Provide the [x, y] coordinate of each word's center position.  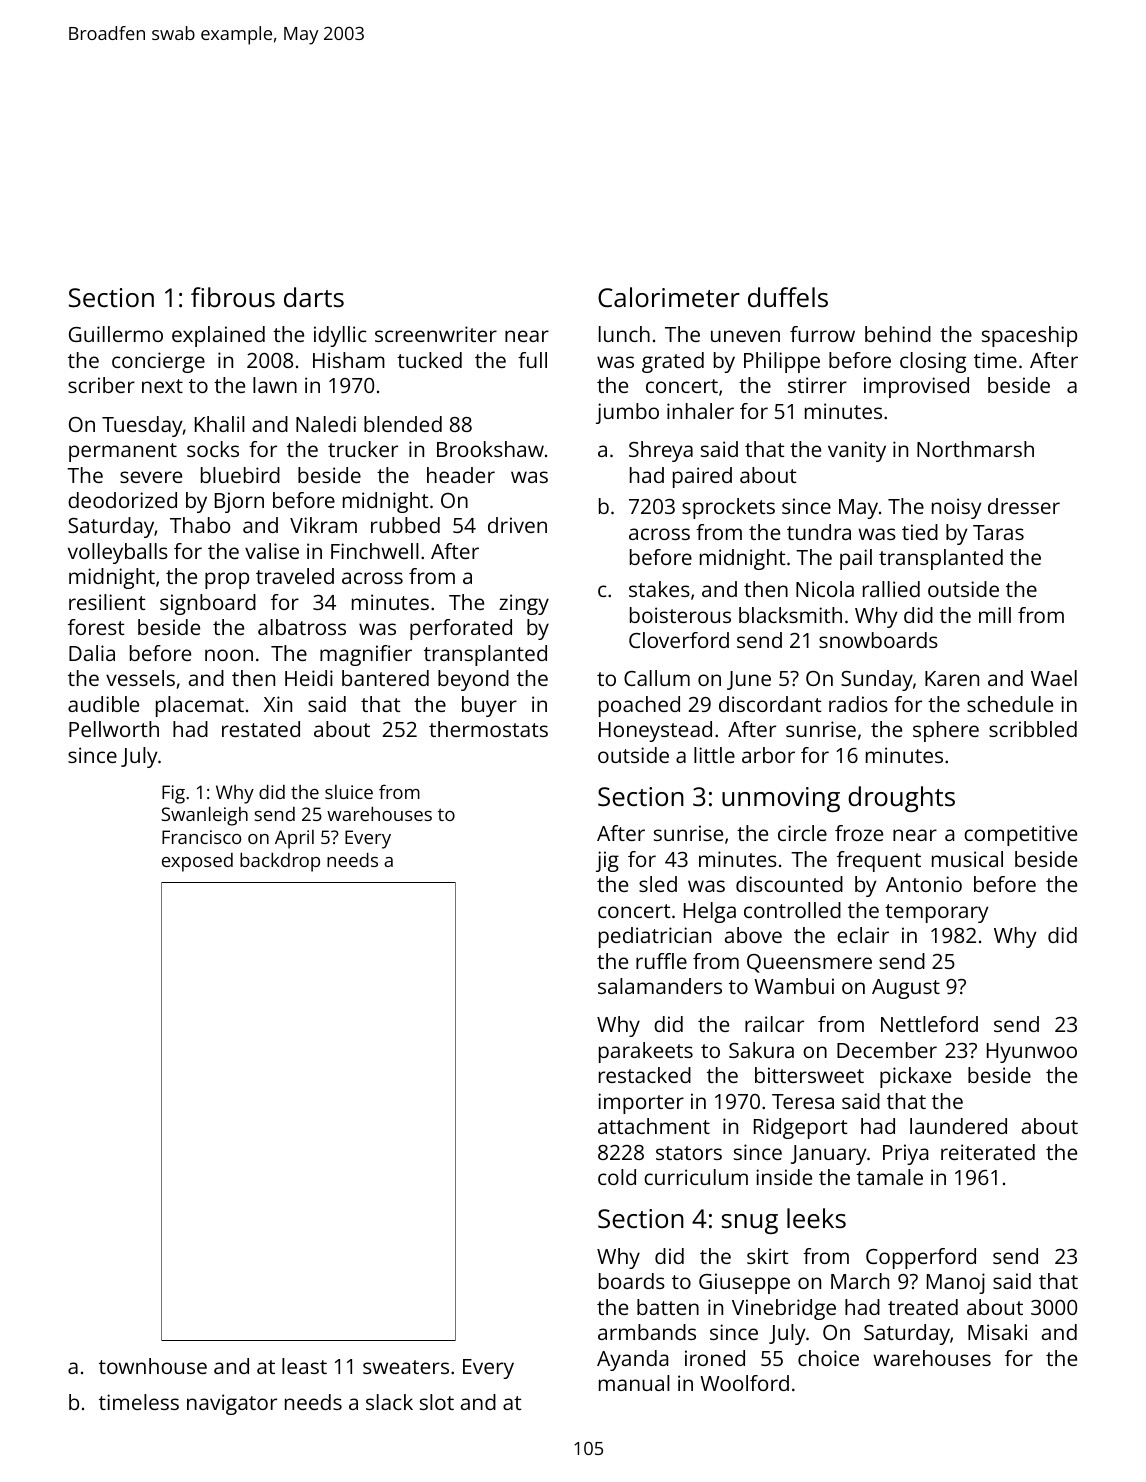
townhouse [153, 1366]
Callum [657, 678]
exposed [197, 862]
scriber [101, 385]
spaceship [1029, 336]
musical [967, 859]
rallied [891, 589]
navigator [232, 1404]
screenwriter [436, 334]
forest [96, 627]
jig [607, 861]
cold [617, 1177]
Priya [905, 1154]
